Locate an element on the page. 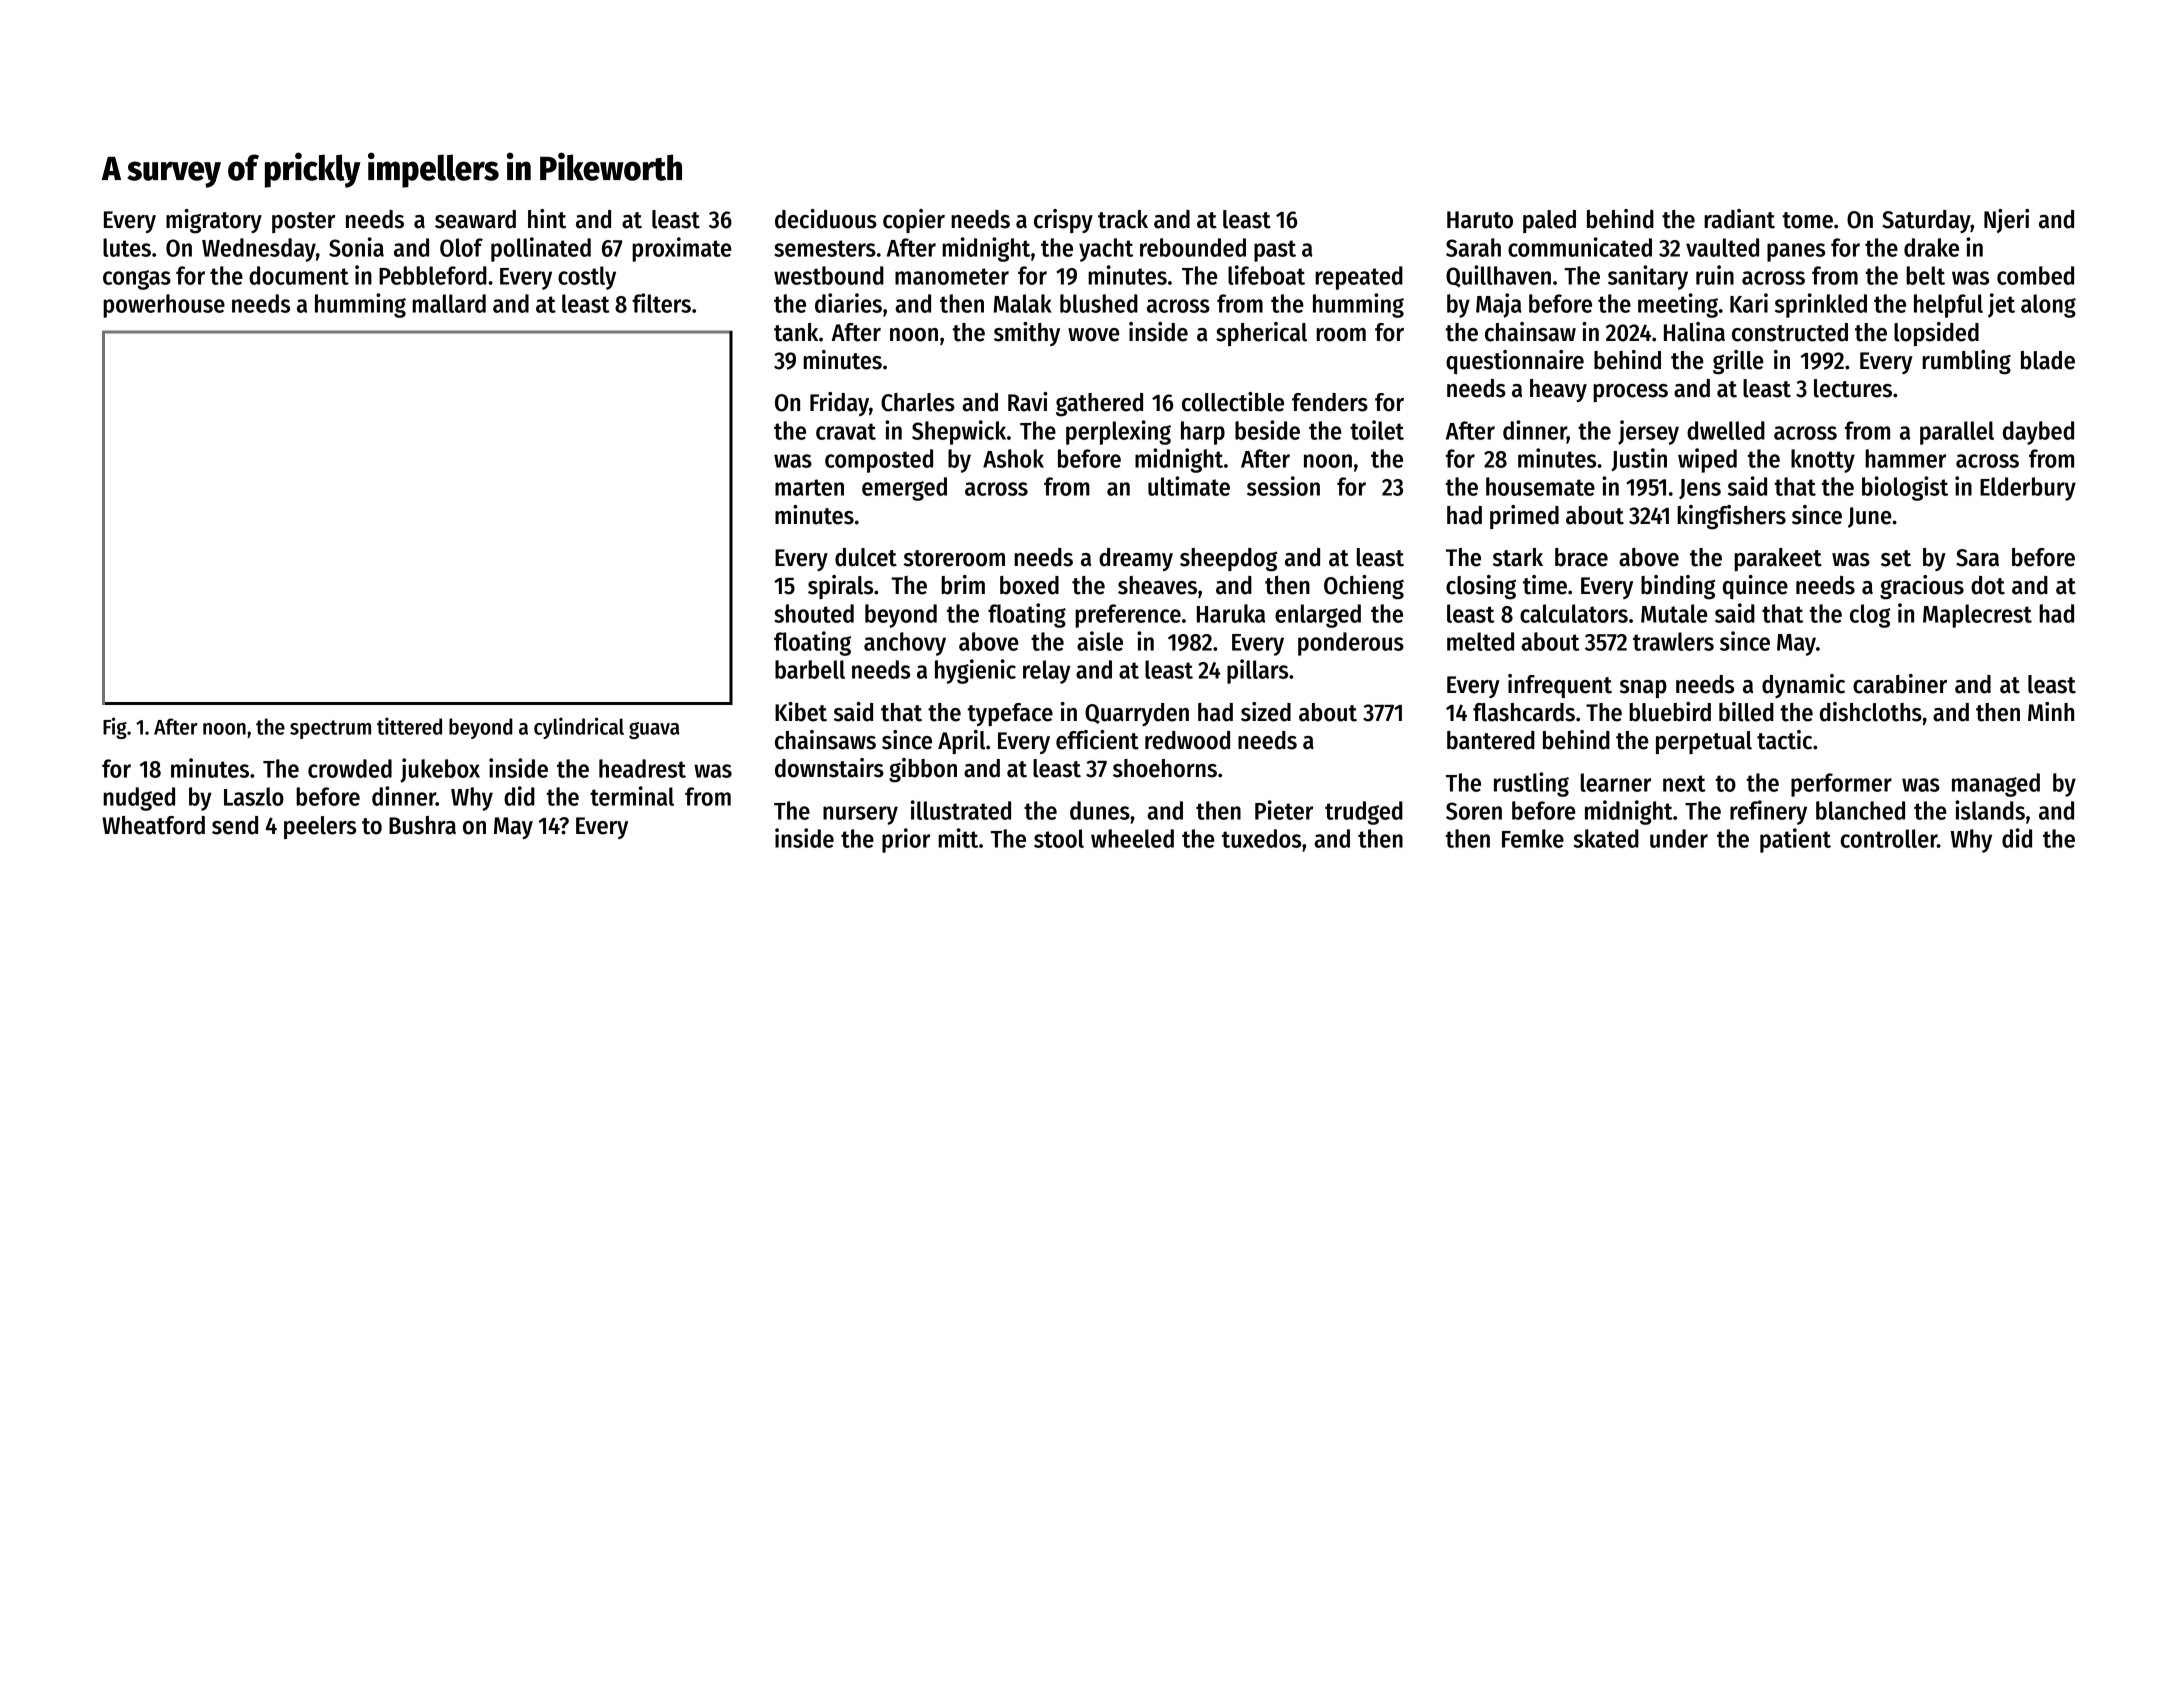  tuxedos is located at coordinates (1261, 838).
